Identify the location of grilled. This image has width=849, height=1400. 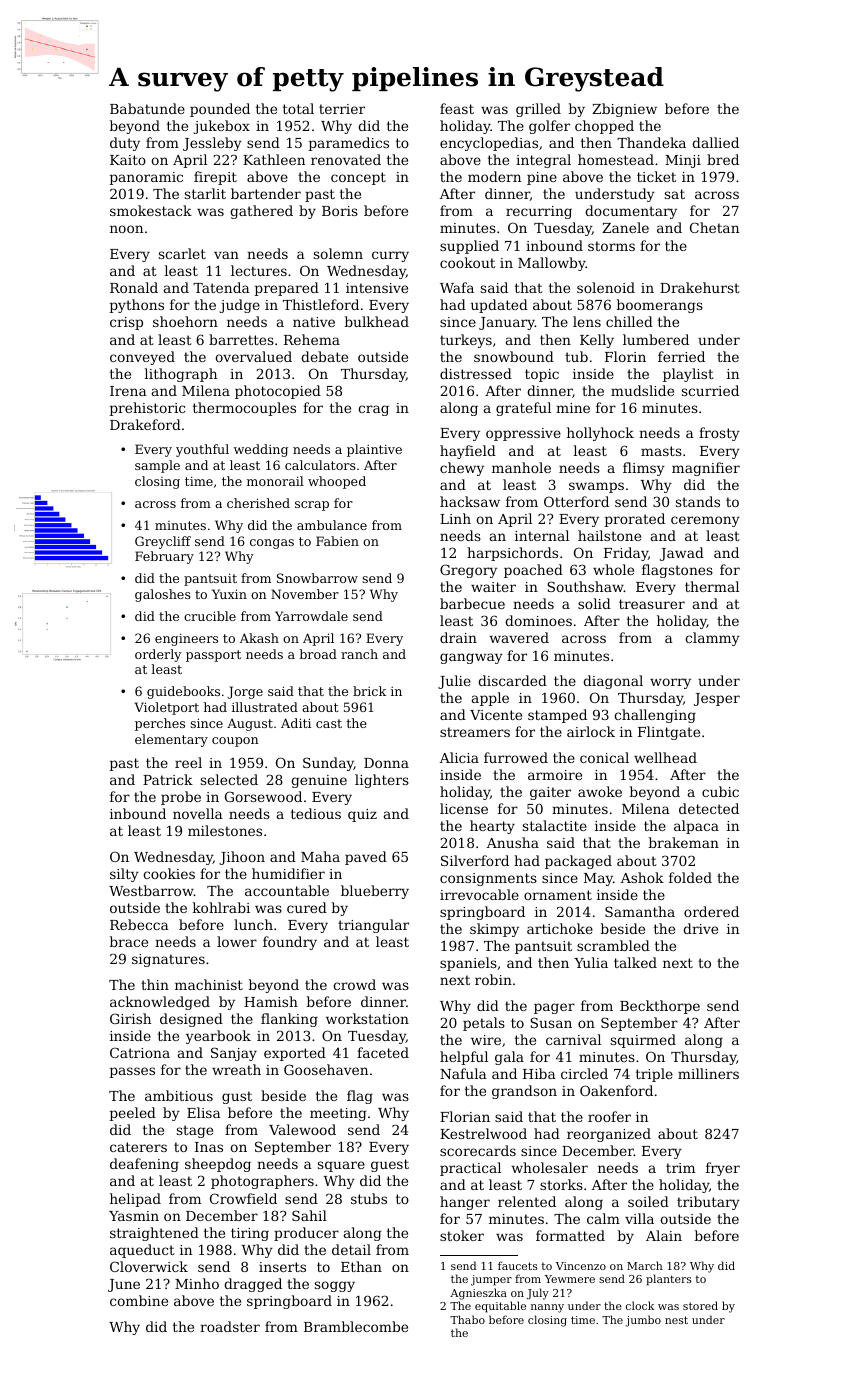
(538, 110).
